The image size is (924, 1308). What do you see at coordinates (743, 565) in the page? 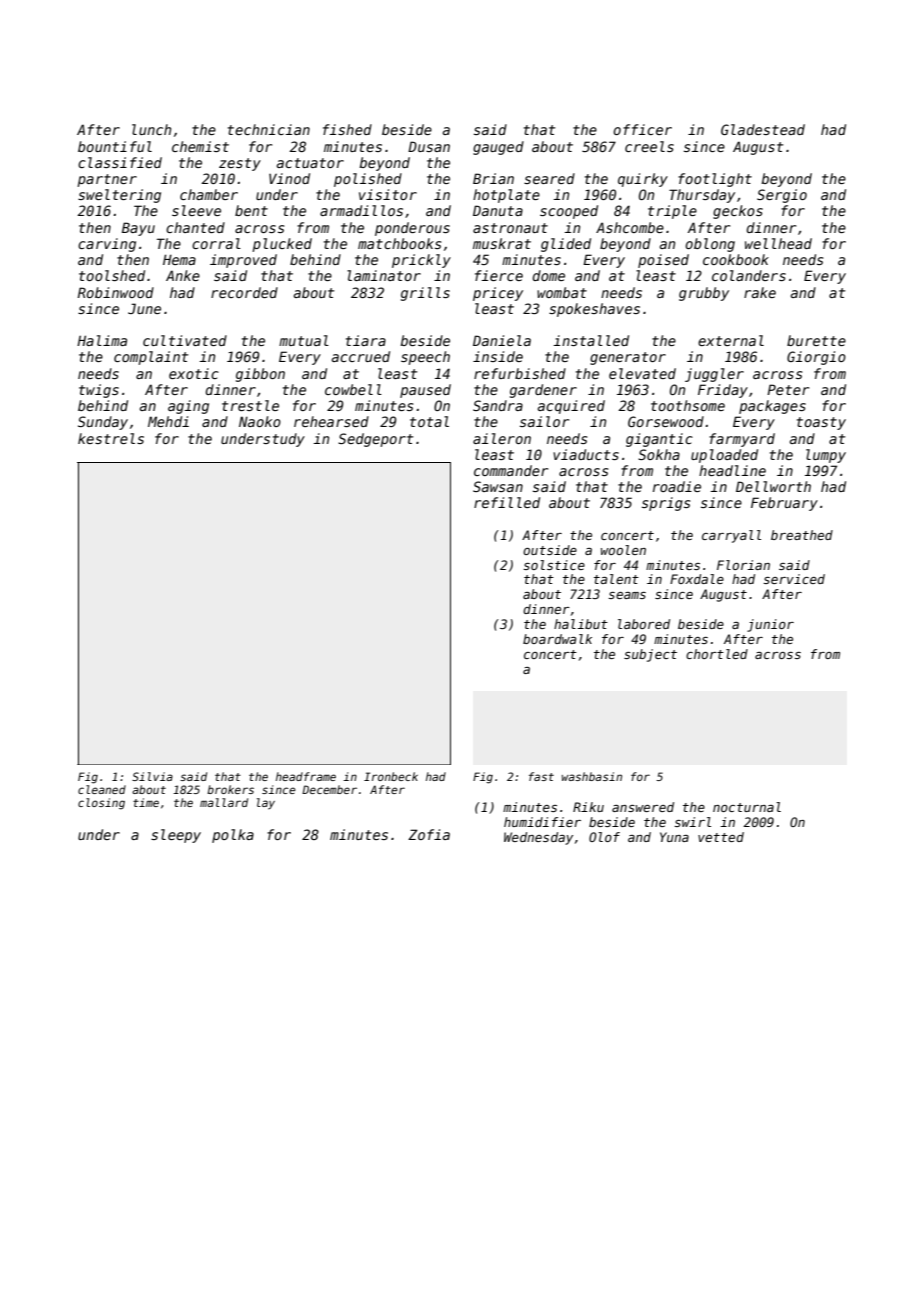
I see `Florian` at bounding box center [743, 565].
